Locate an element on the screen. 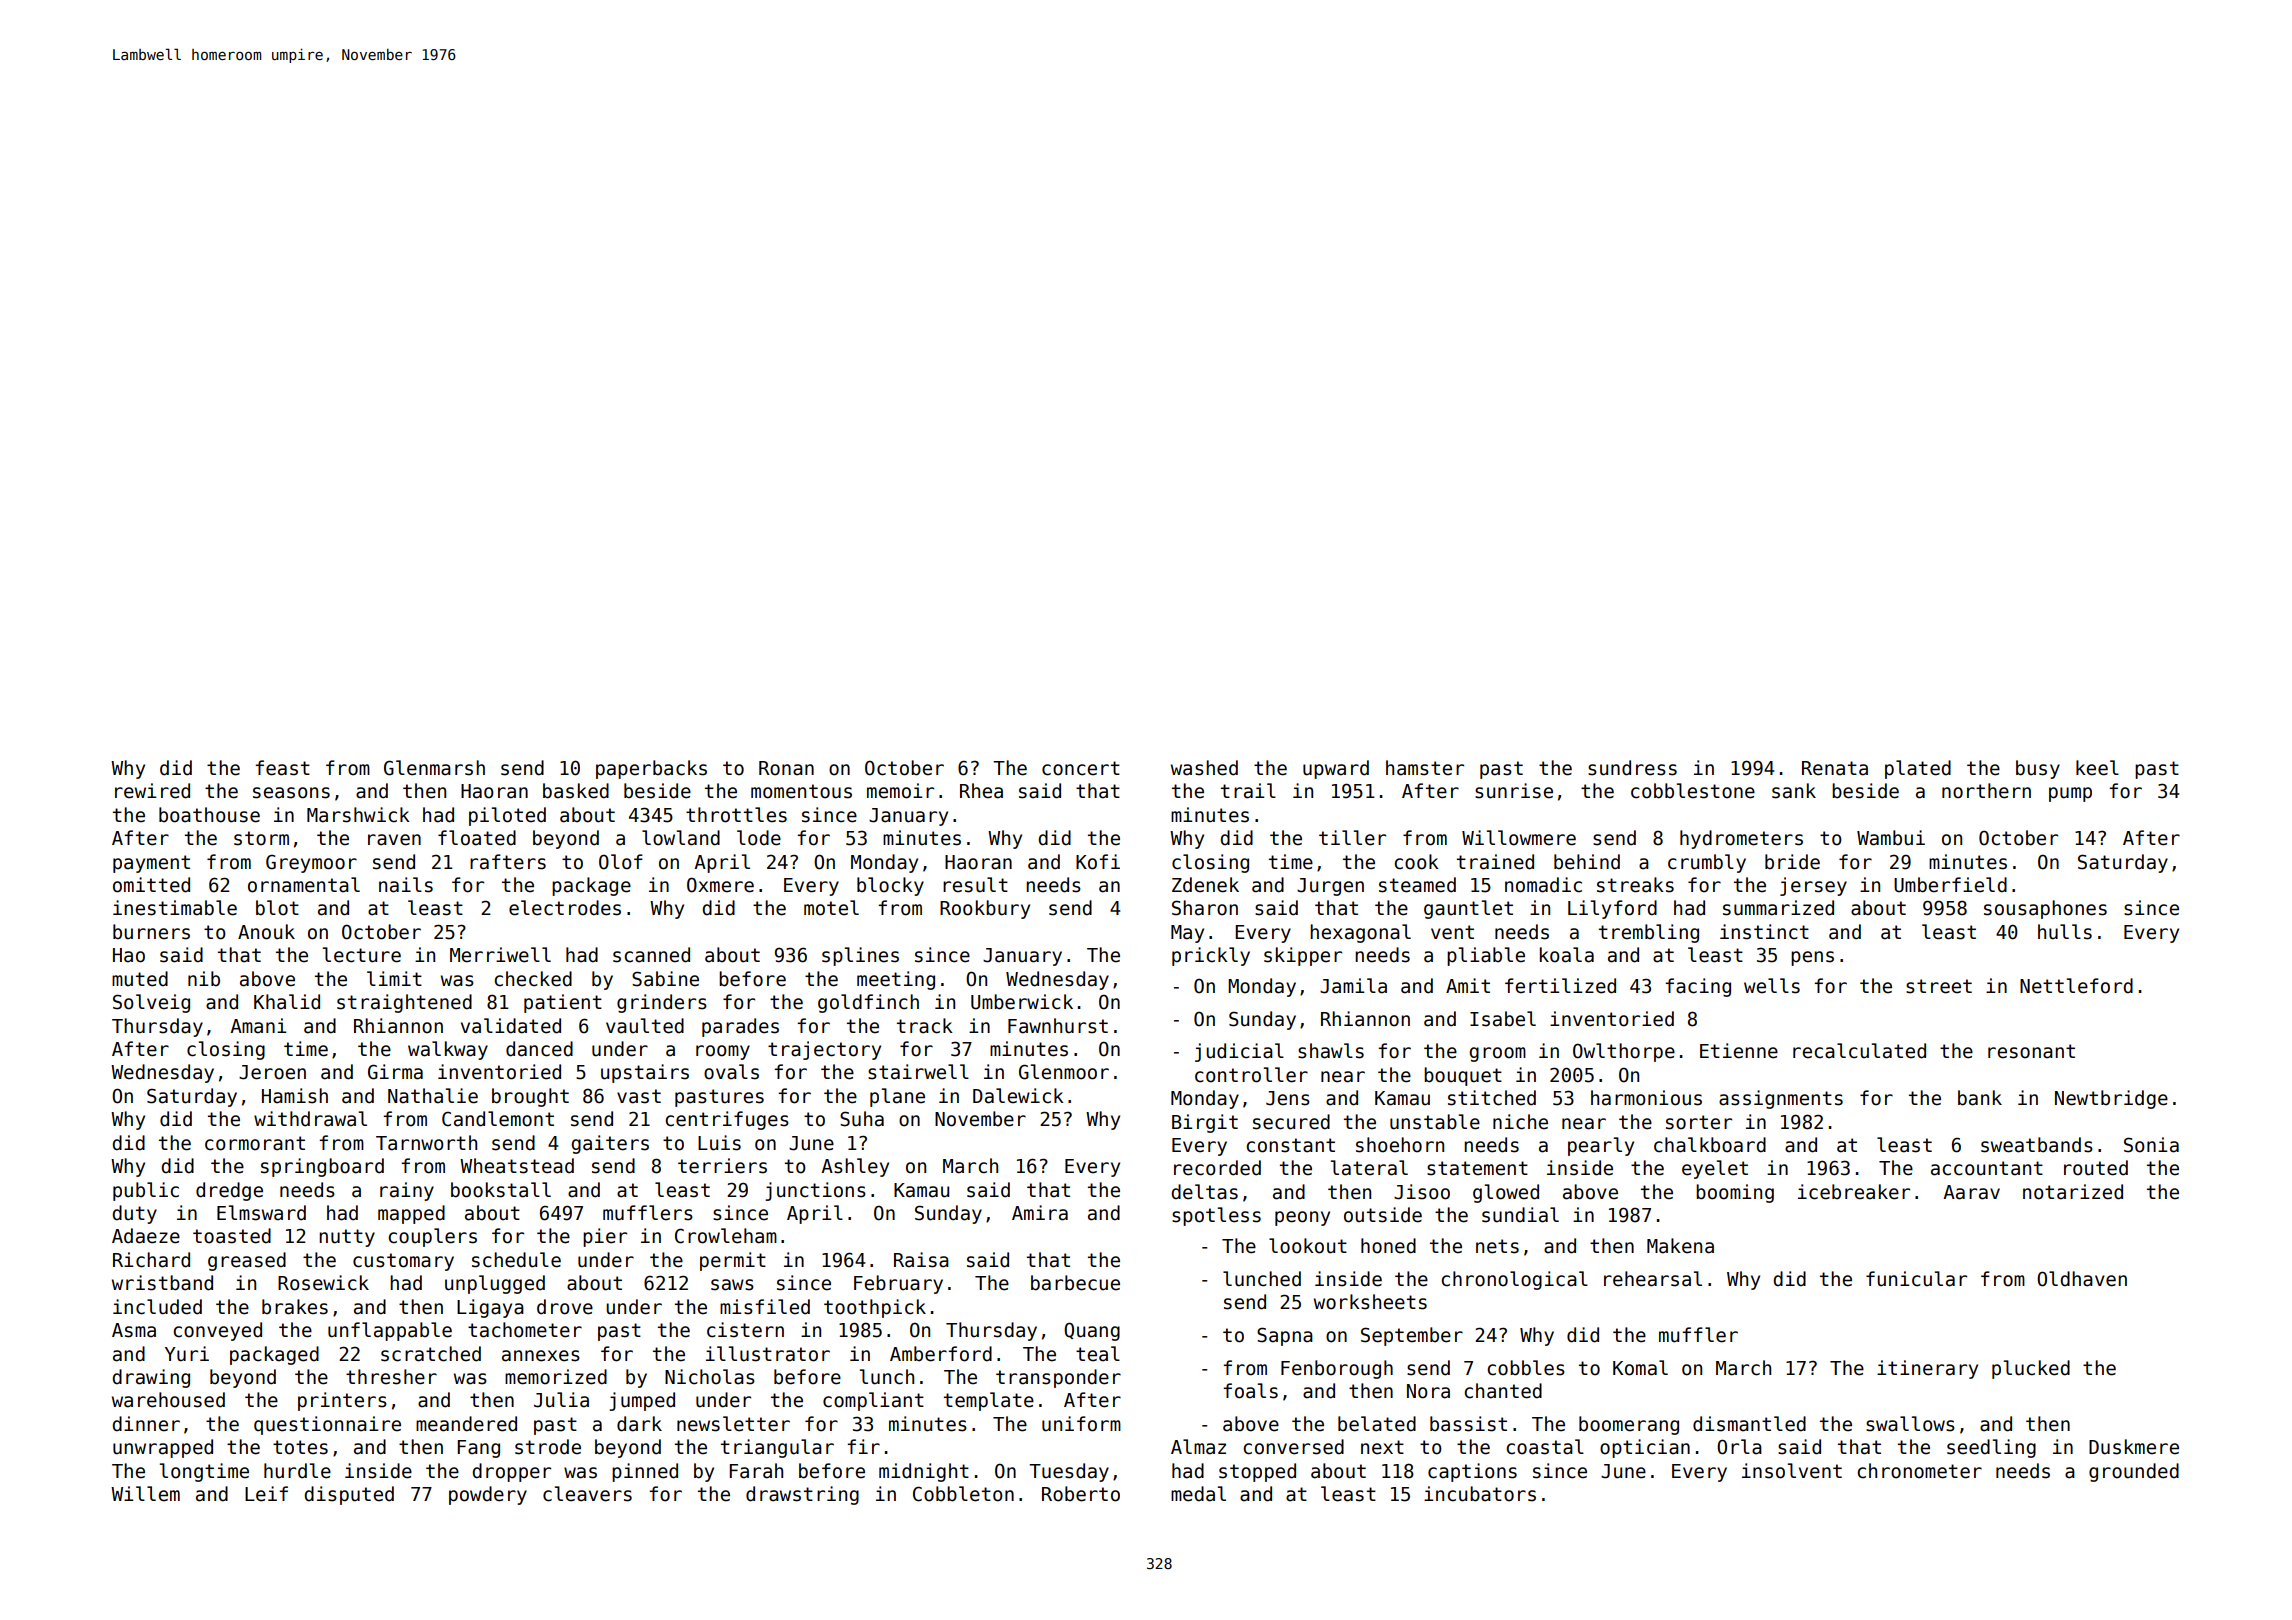 This screenshot has width=2292, height=1620. grounded is located at coordinates (2134, 1472).
